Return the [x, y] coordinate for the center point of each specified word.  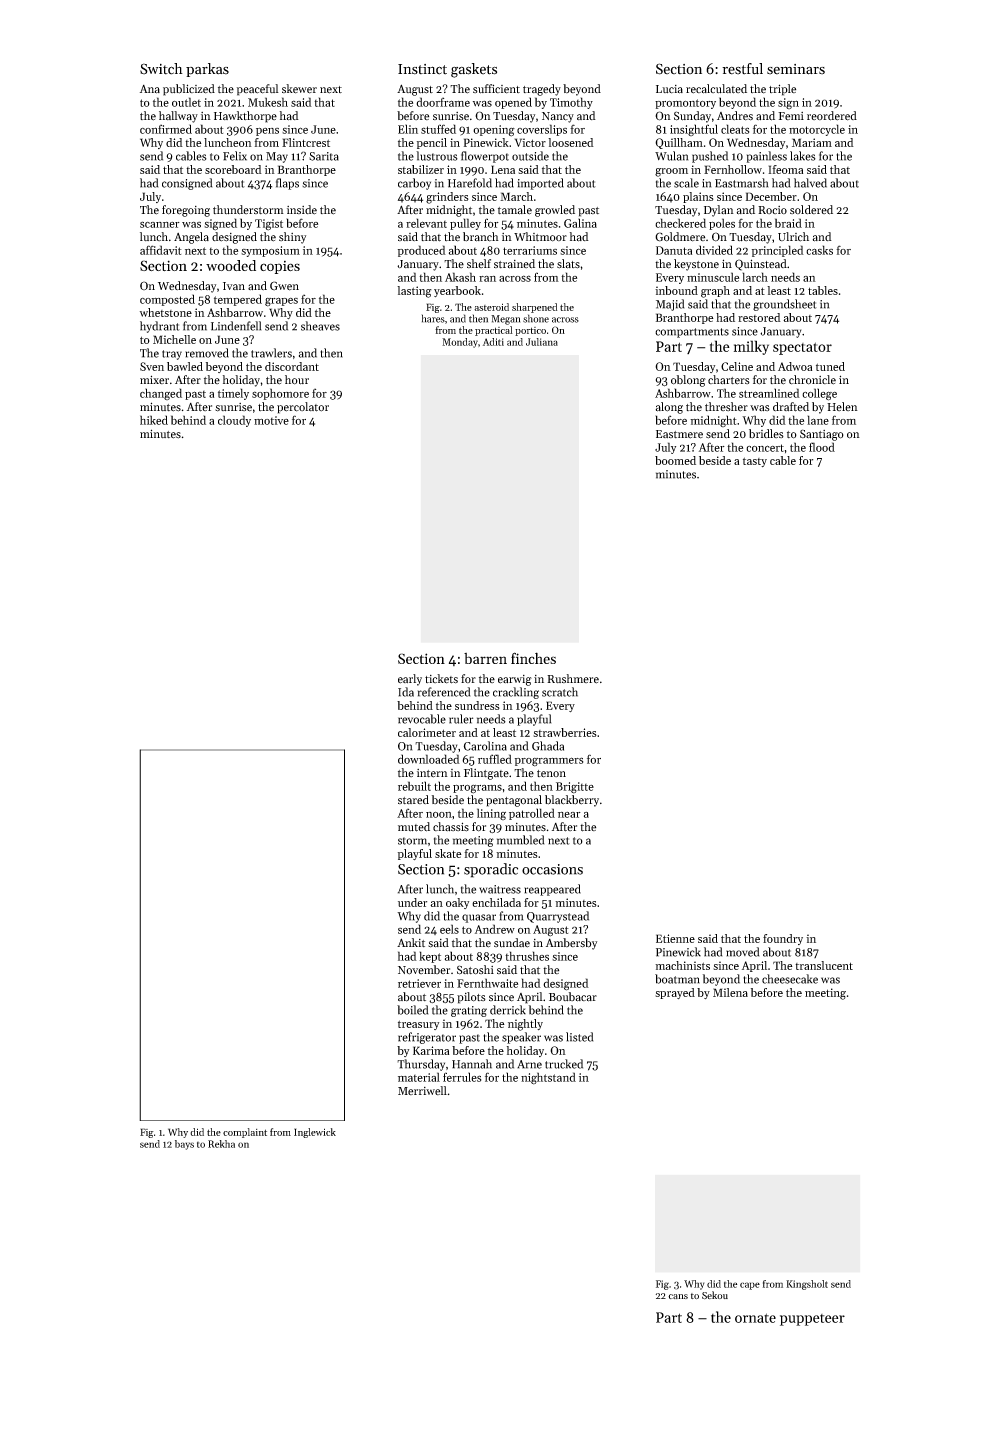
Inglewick [315, 1133]
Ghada [548, 746]
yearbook [457, 291]
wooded [231, 265]
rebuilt [414, 786]
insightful [694, 130]
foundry [783, 939]
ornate [755, 1318]
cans [678, 1296]
